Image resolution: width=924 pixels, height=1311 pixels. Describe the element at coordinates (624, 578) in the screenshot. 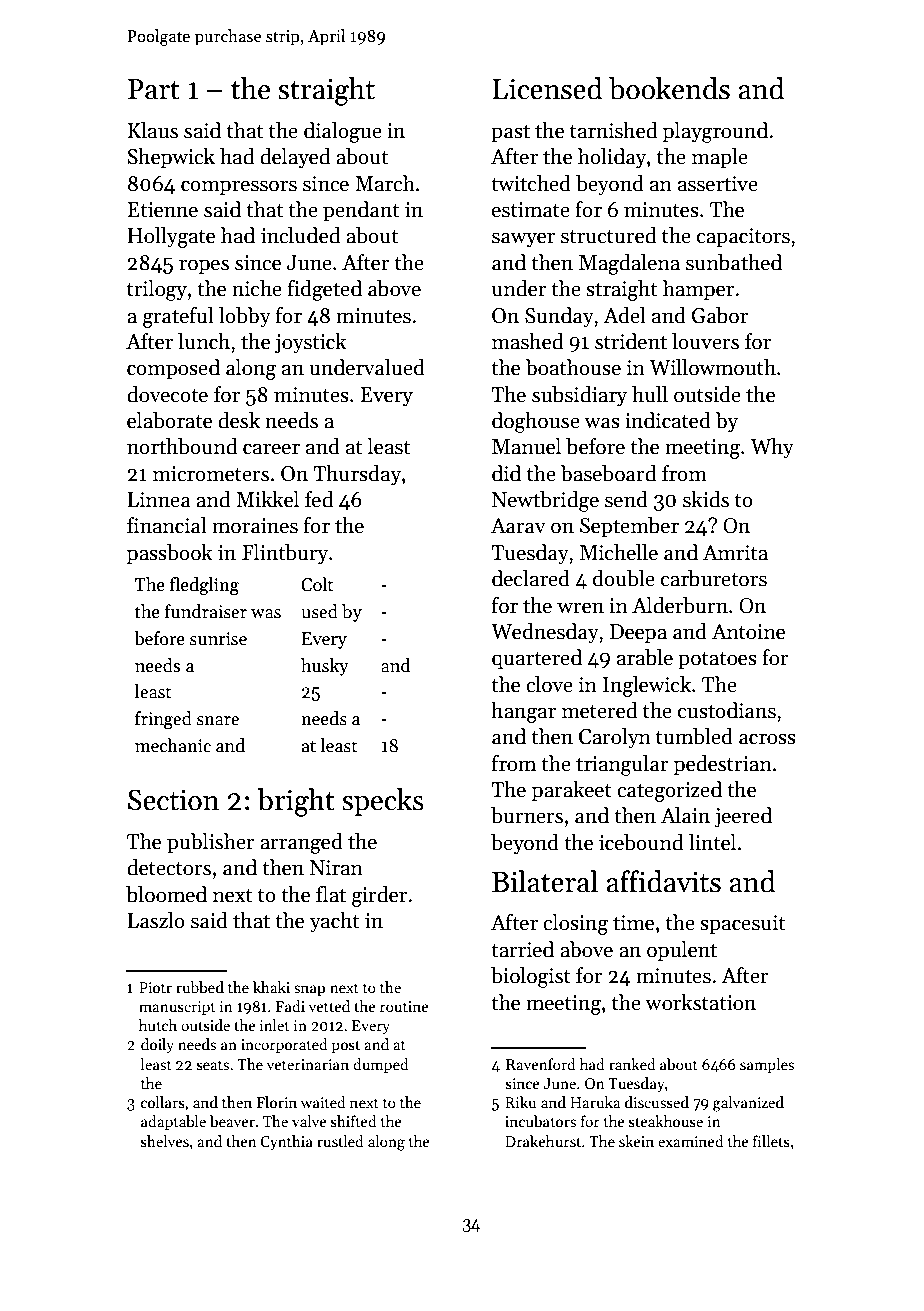

I see `double` at that location.
